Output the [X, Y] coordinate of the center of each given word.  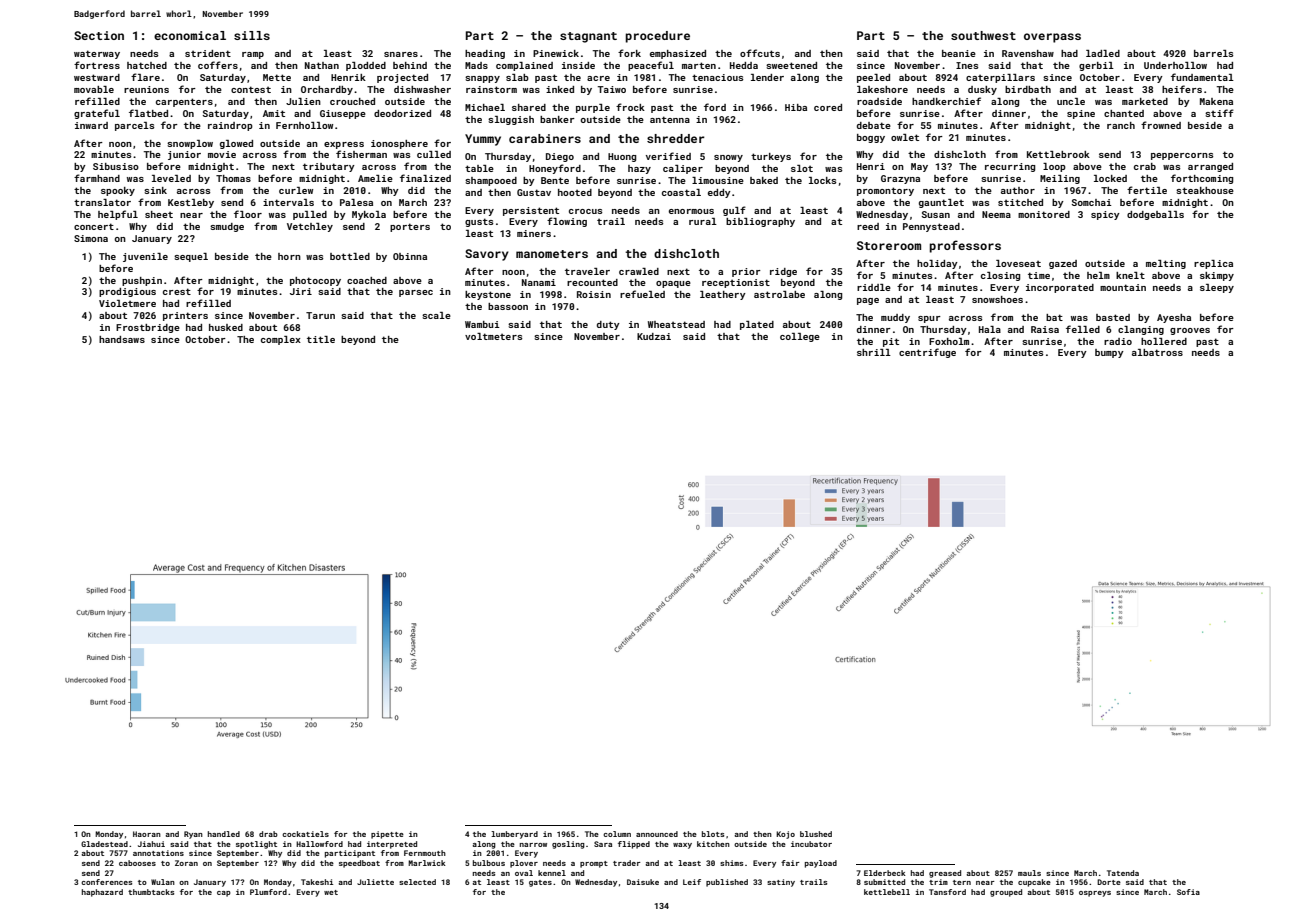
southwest [983, 35]
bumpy [1109, 353]
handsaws [122, 339]
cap [224, 894]
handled [224, 834]
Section [99, 35]
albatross [1157, 352]
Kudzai [654, 336]
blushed [816, 834]
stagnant [588, 37]
